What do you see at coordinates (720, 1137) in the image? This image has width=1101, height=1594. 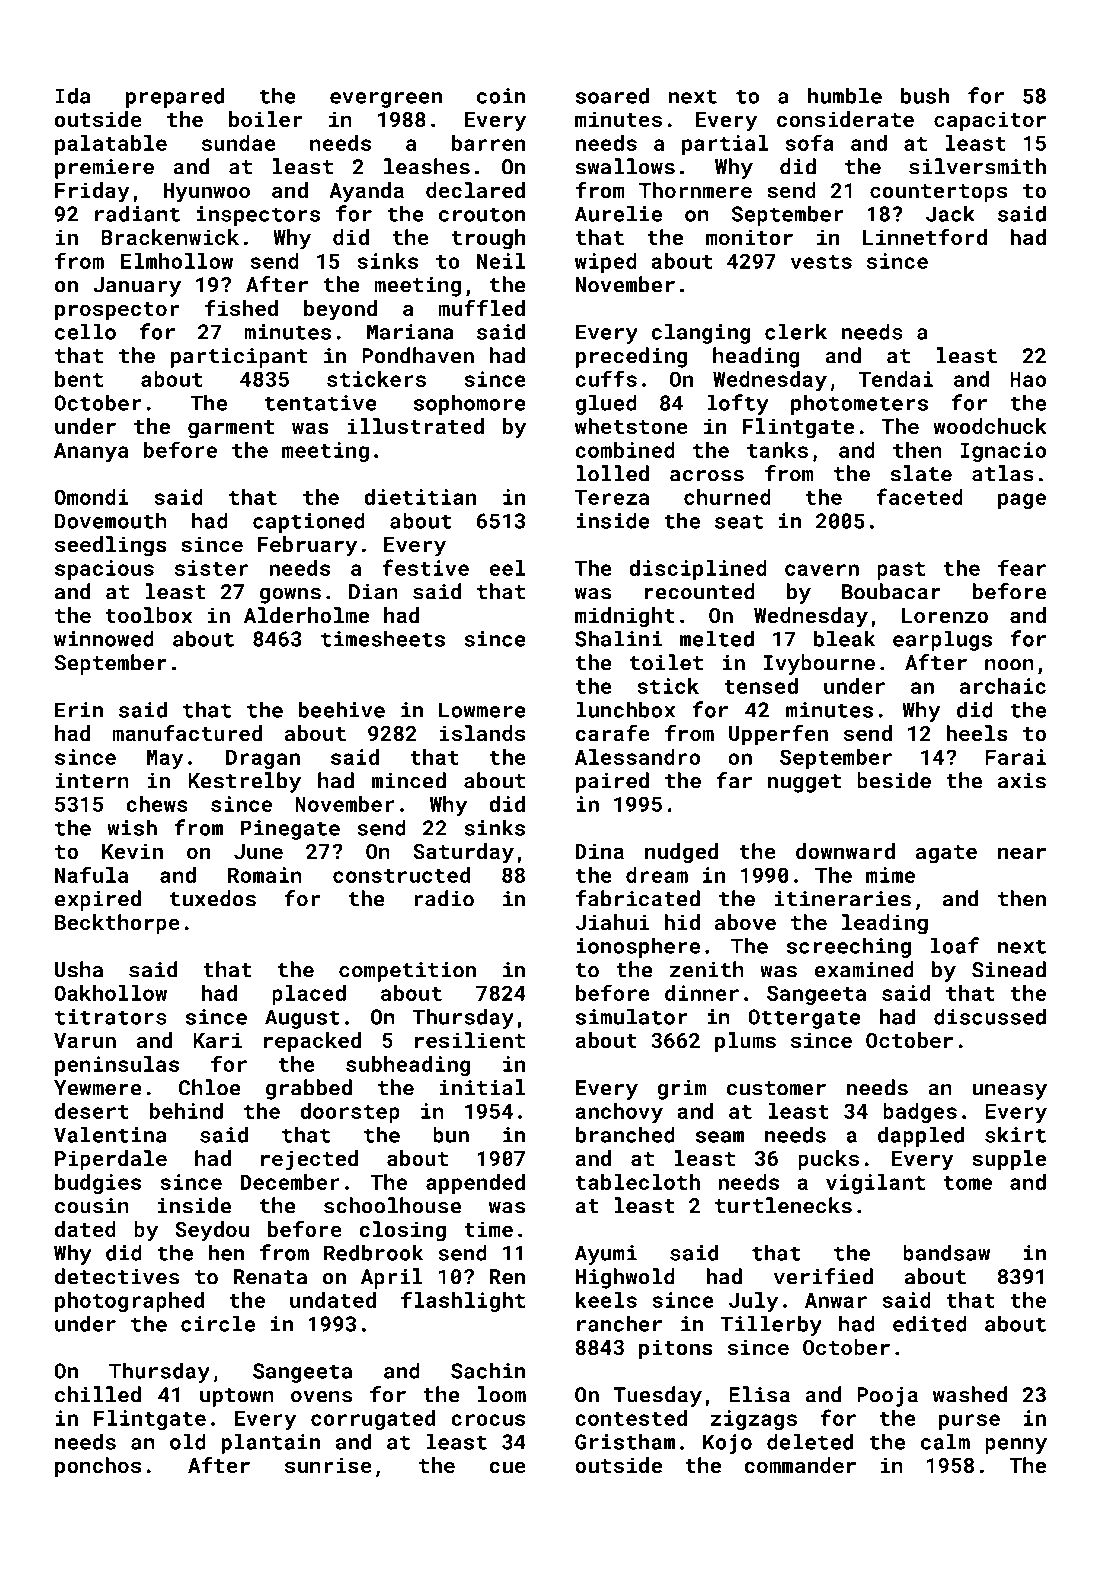 I see `seam` at bounding box center [720, 1137].
